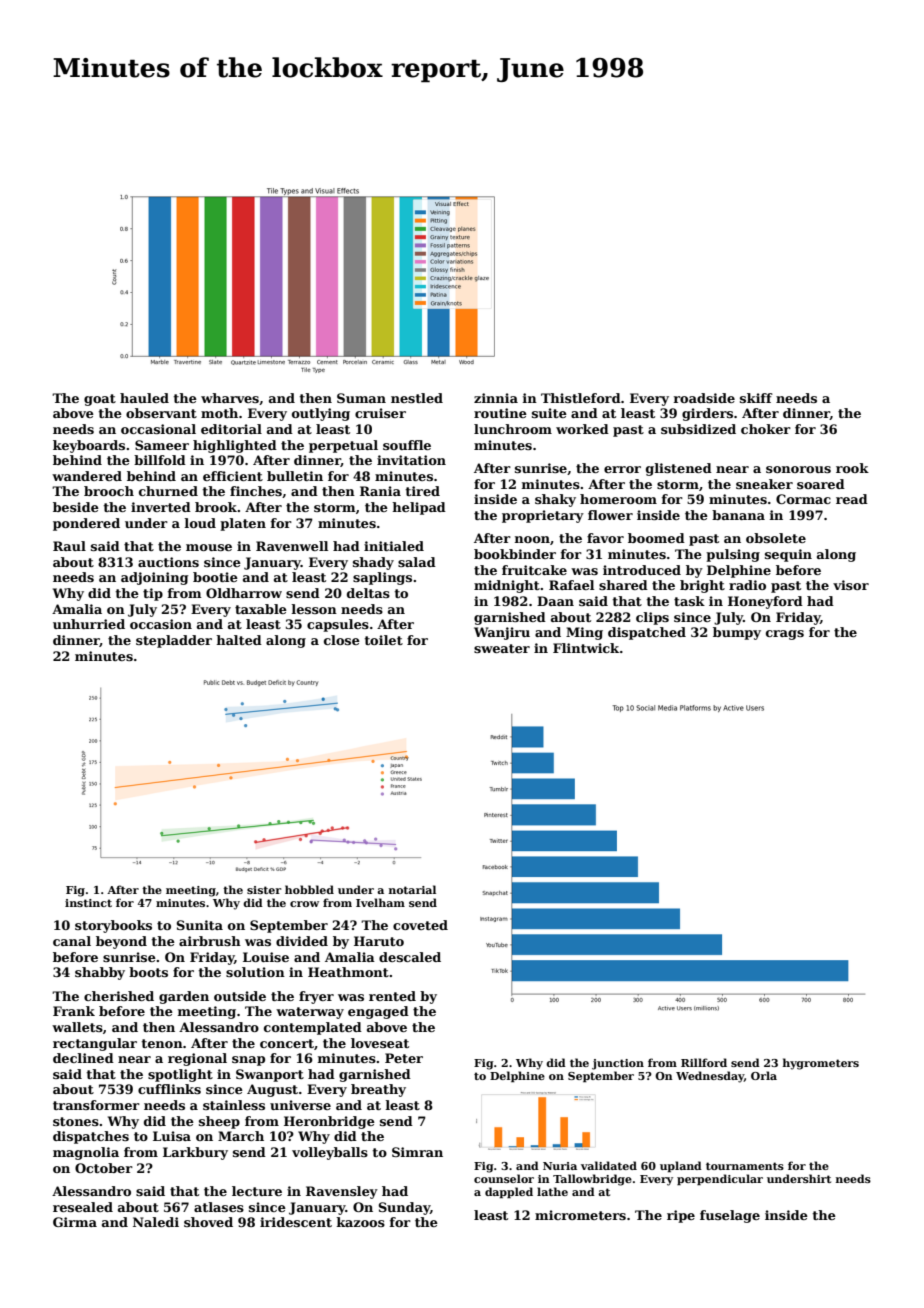 This image has width=924, height=1308. What do you see at coordinates (88, 903) in the image?
I see `instinct` at bounding box center [88, 903].
